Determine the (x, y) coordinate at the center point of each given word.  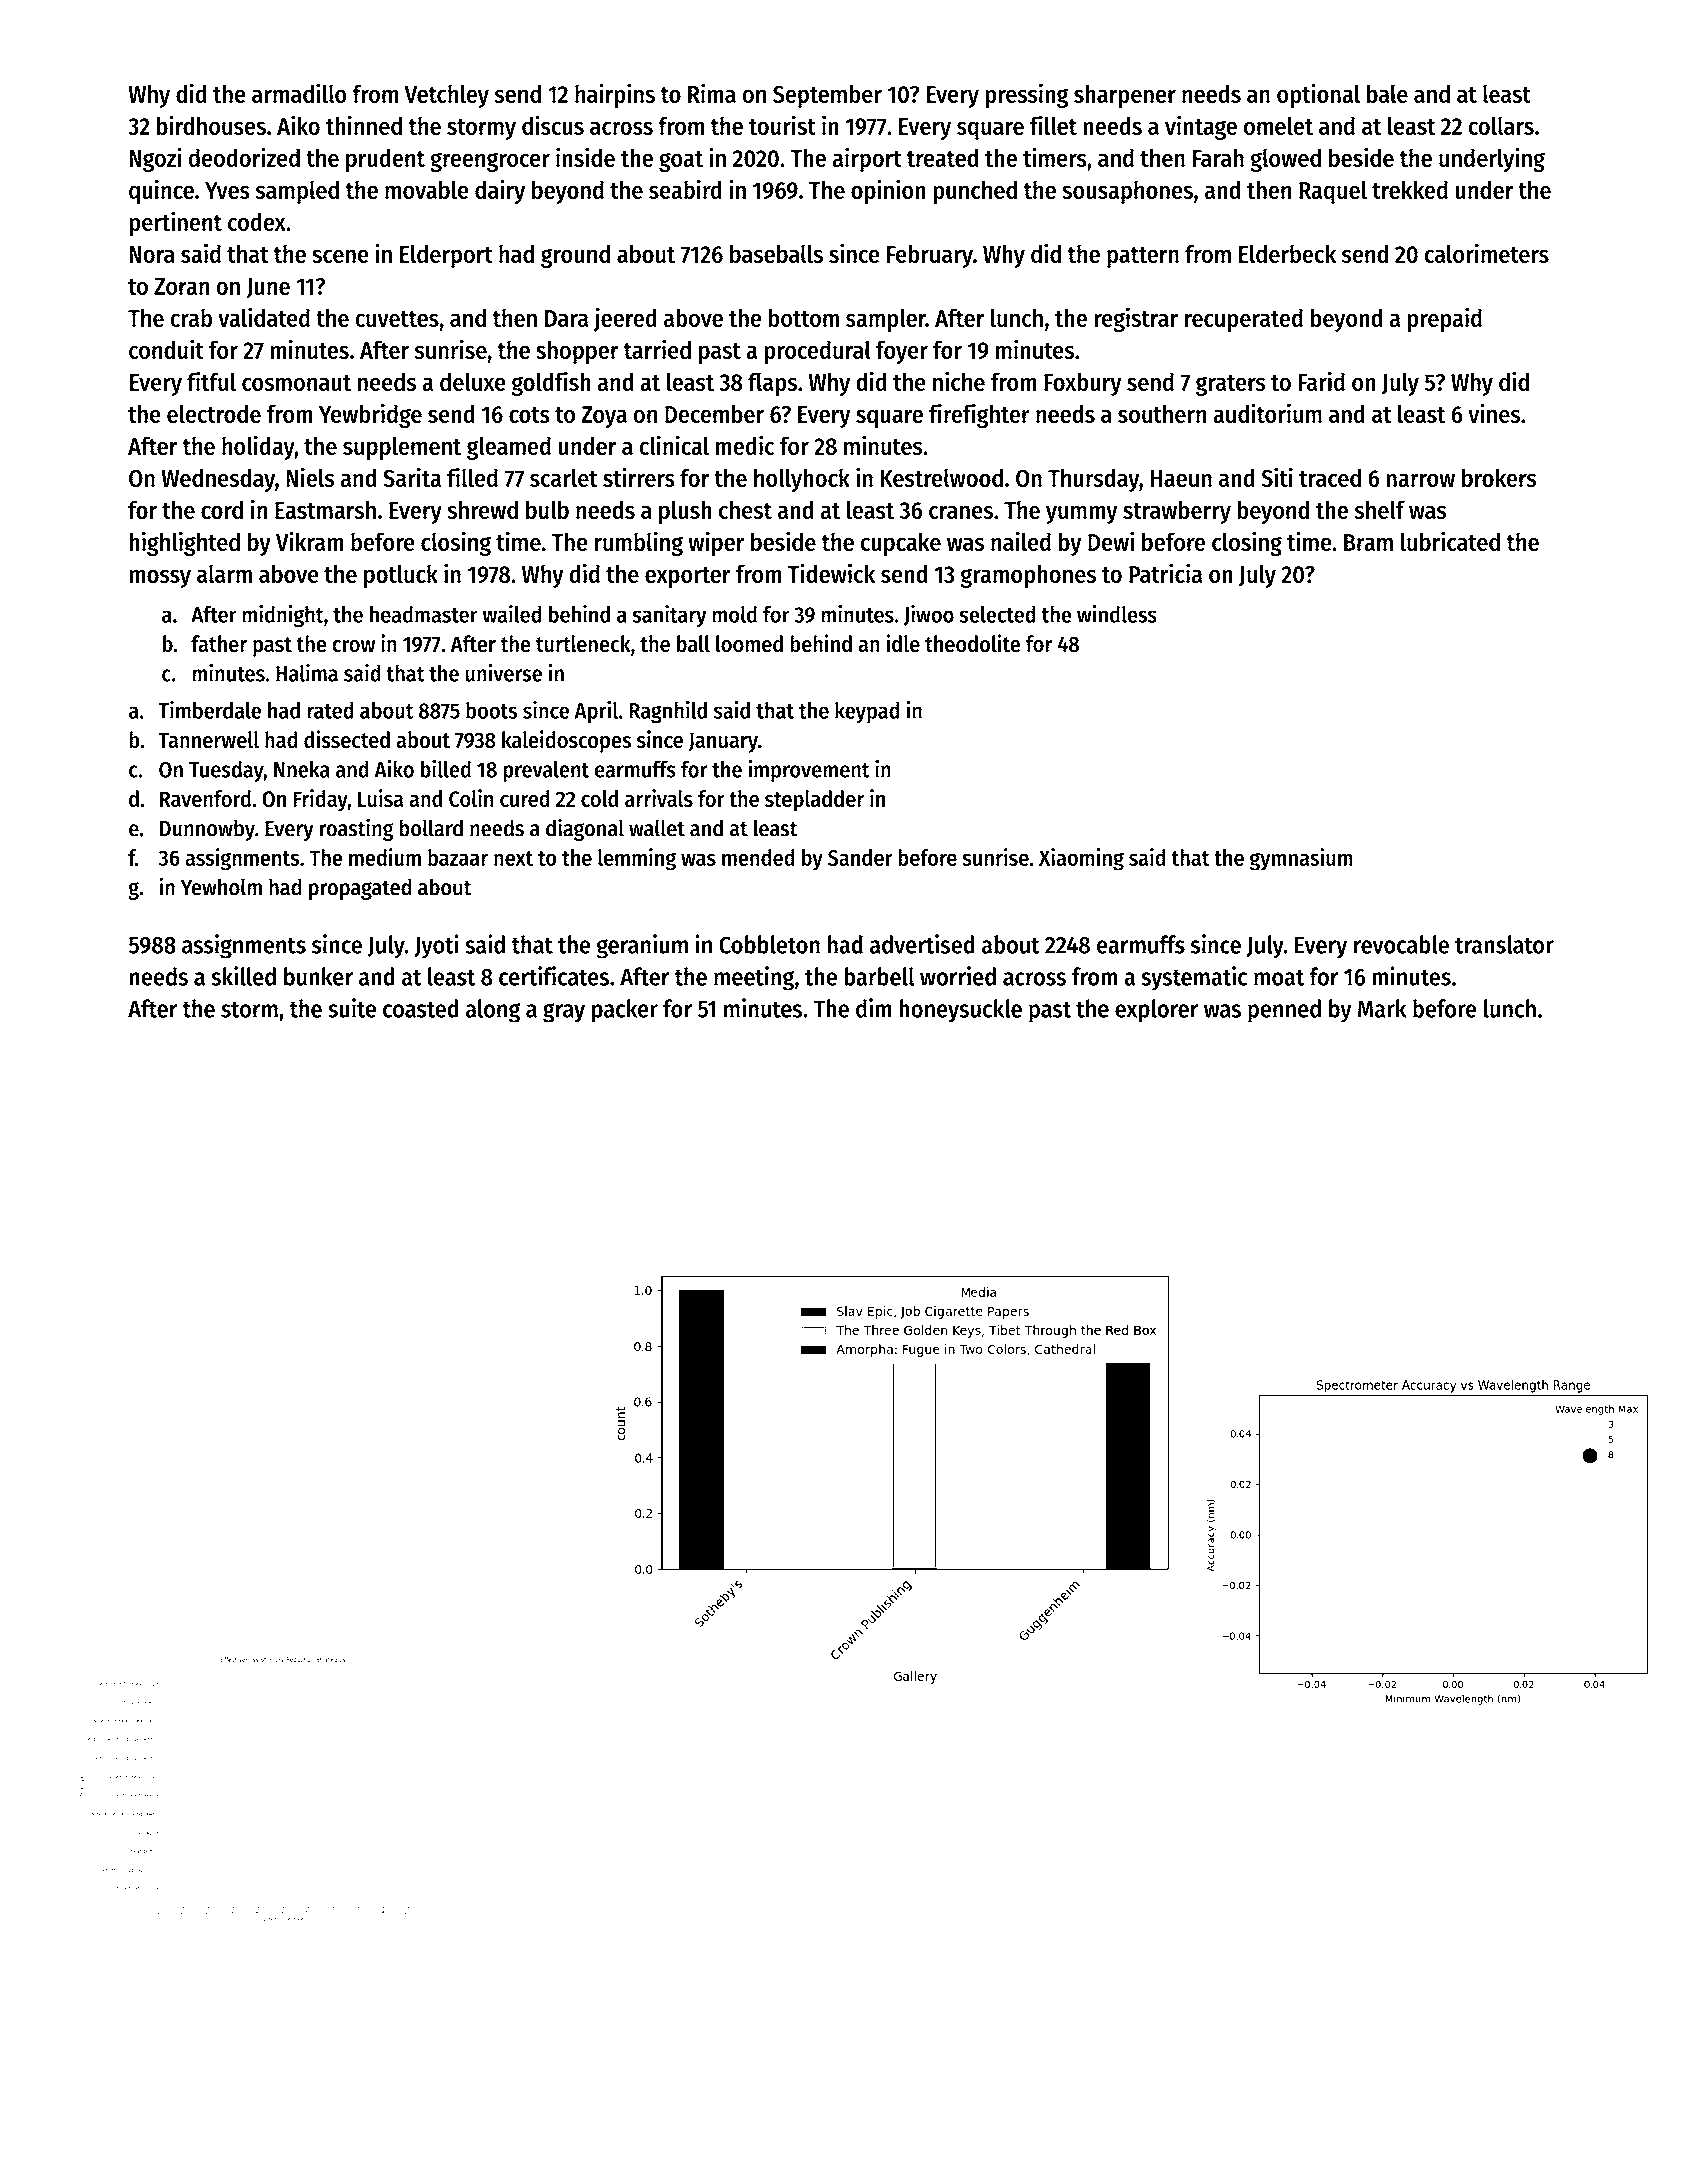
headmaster (424, 614)
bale (1387, 93)
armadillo (299, 93)
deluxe (473, 381)
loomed (749, 644)
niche (959, 381)
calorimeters (1487, 253)
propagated (360, 889)
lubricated (1450, 541)
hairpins (615, 95)
